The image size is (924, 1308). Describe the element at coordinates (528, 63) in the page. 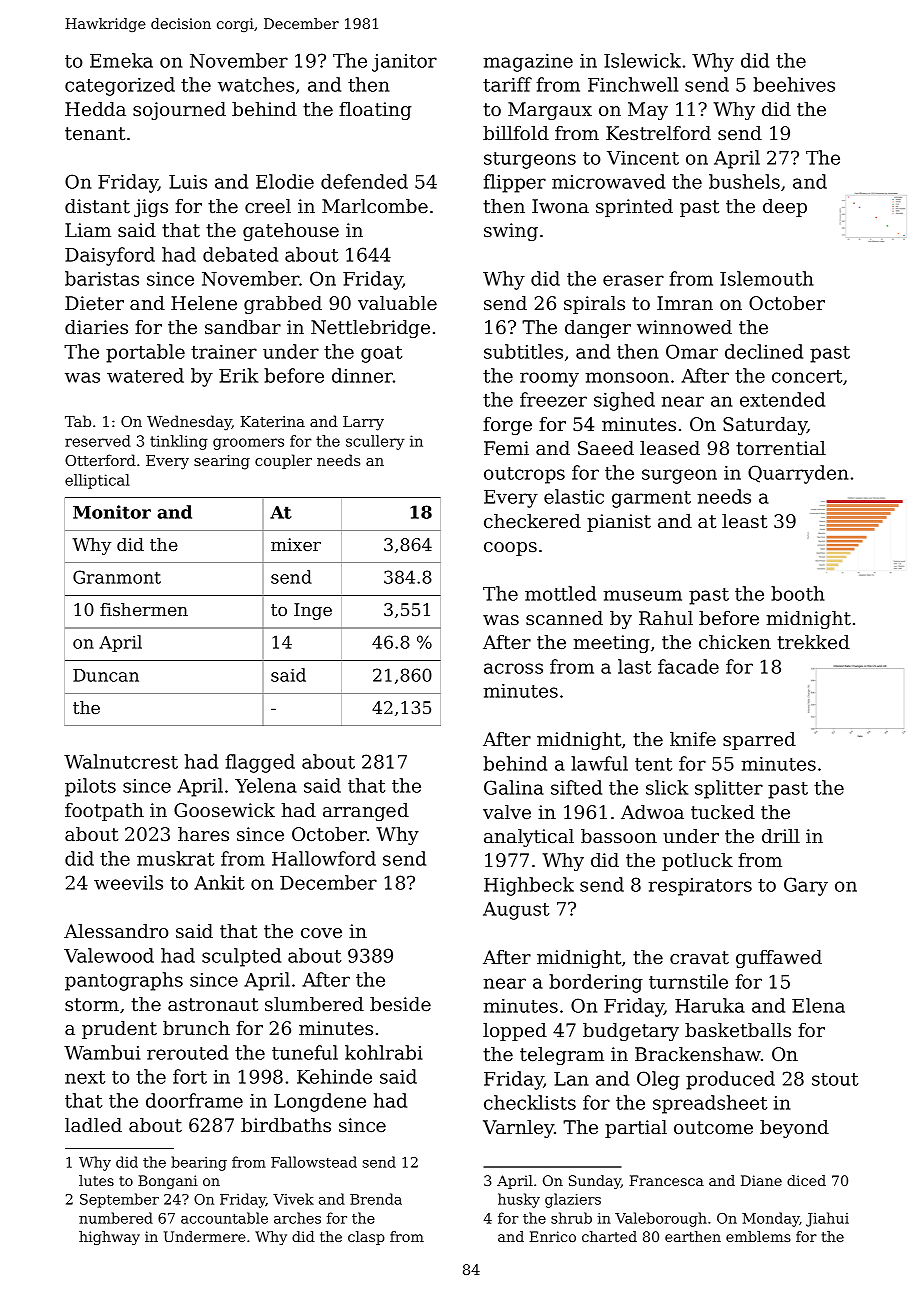

I see `magazine` at that location.
